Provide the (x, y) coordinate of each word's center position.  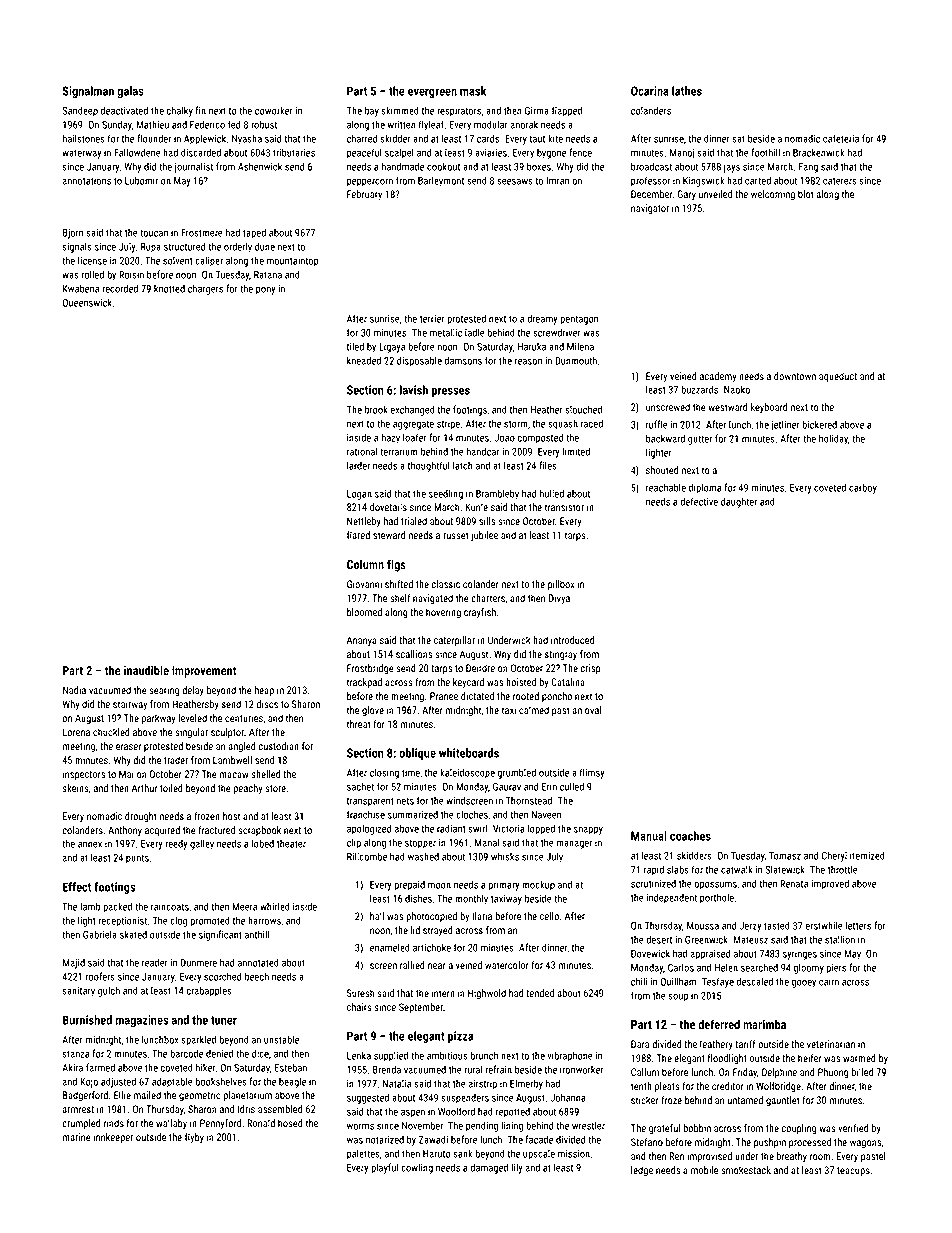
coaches (690, 836)
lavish (414, 390)
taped (254, 233)
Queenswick (87, 303)
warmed (859, 1058)
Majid (74, 964)
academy (718, 377)
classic (445, 584)
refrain (498, 1069)
